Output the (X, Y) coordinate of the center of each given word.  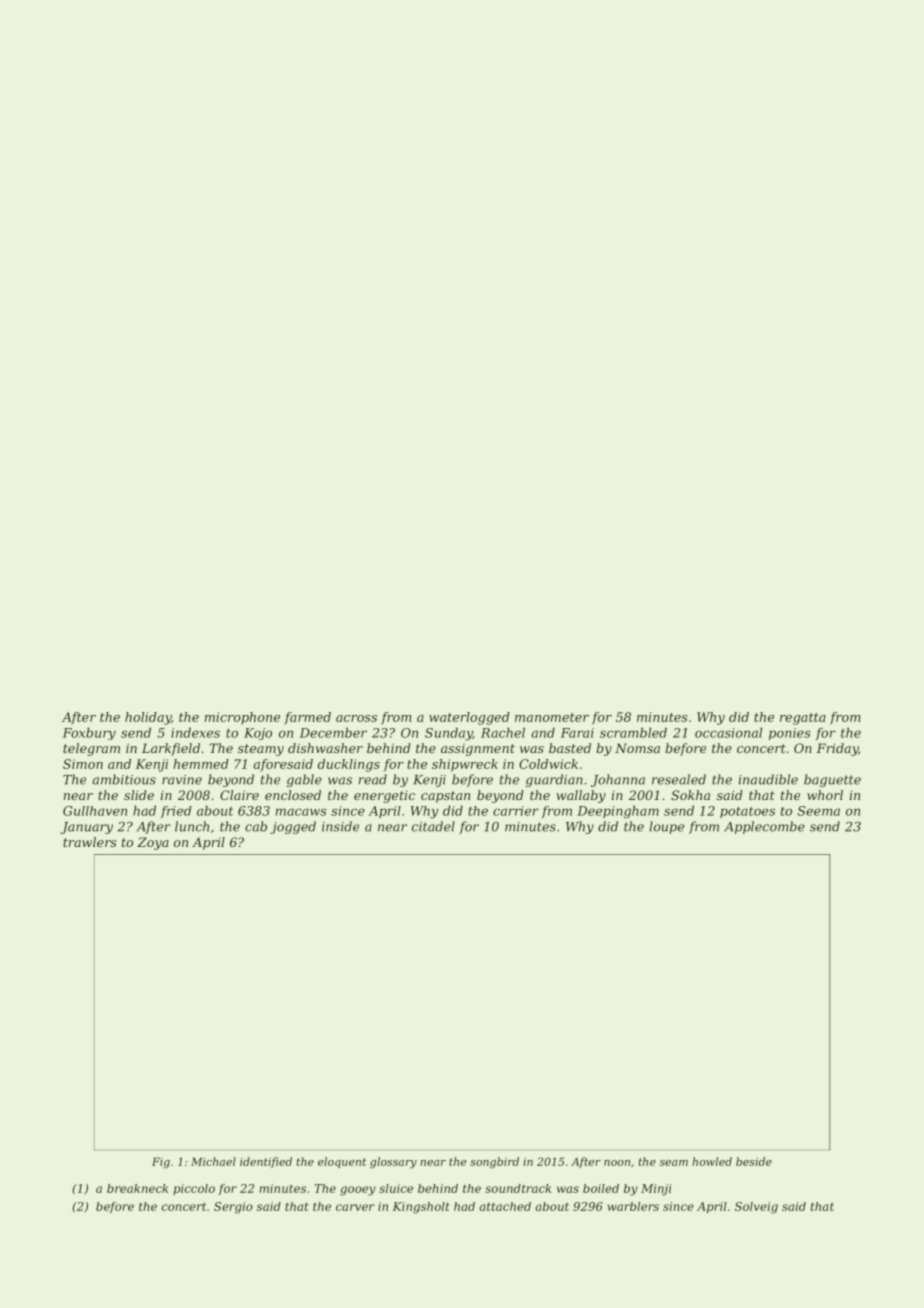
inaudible (768, 779)
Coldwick (548, 764)
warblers (633, 1206)
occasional (728, 733)
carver (355, 1207)
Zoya (153, 843)
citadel (433, 826)
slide (139, 795)
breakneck (137, 1188)
